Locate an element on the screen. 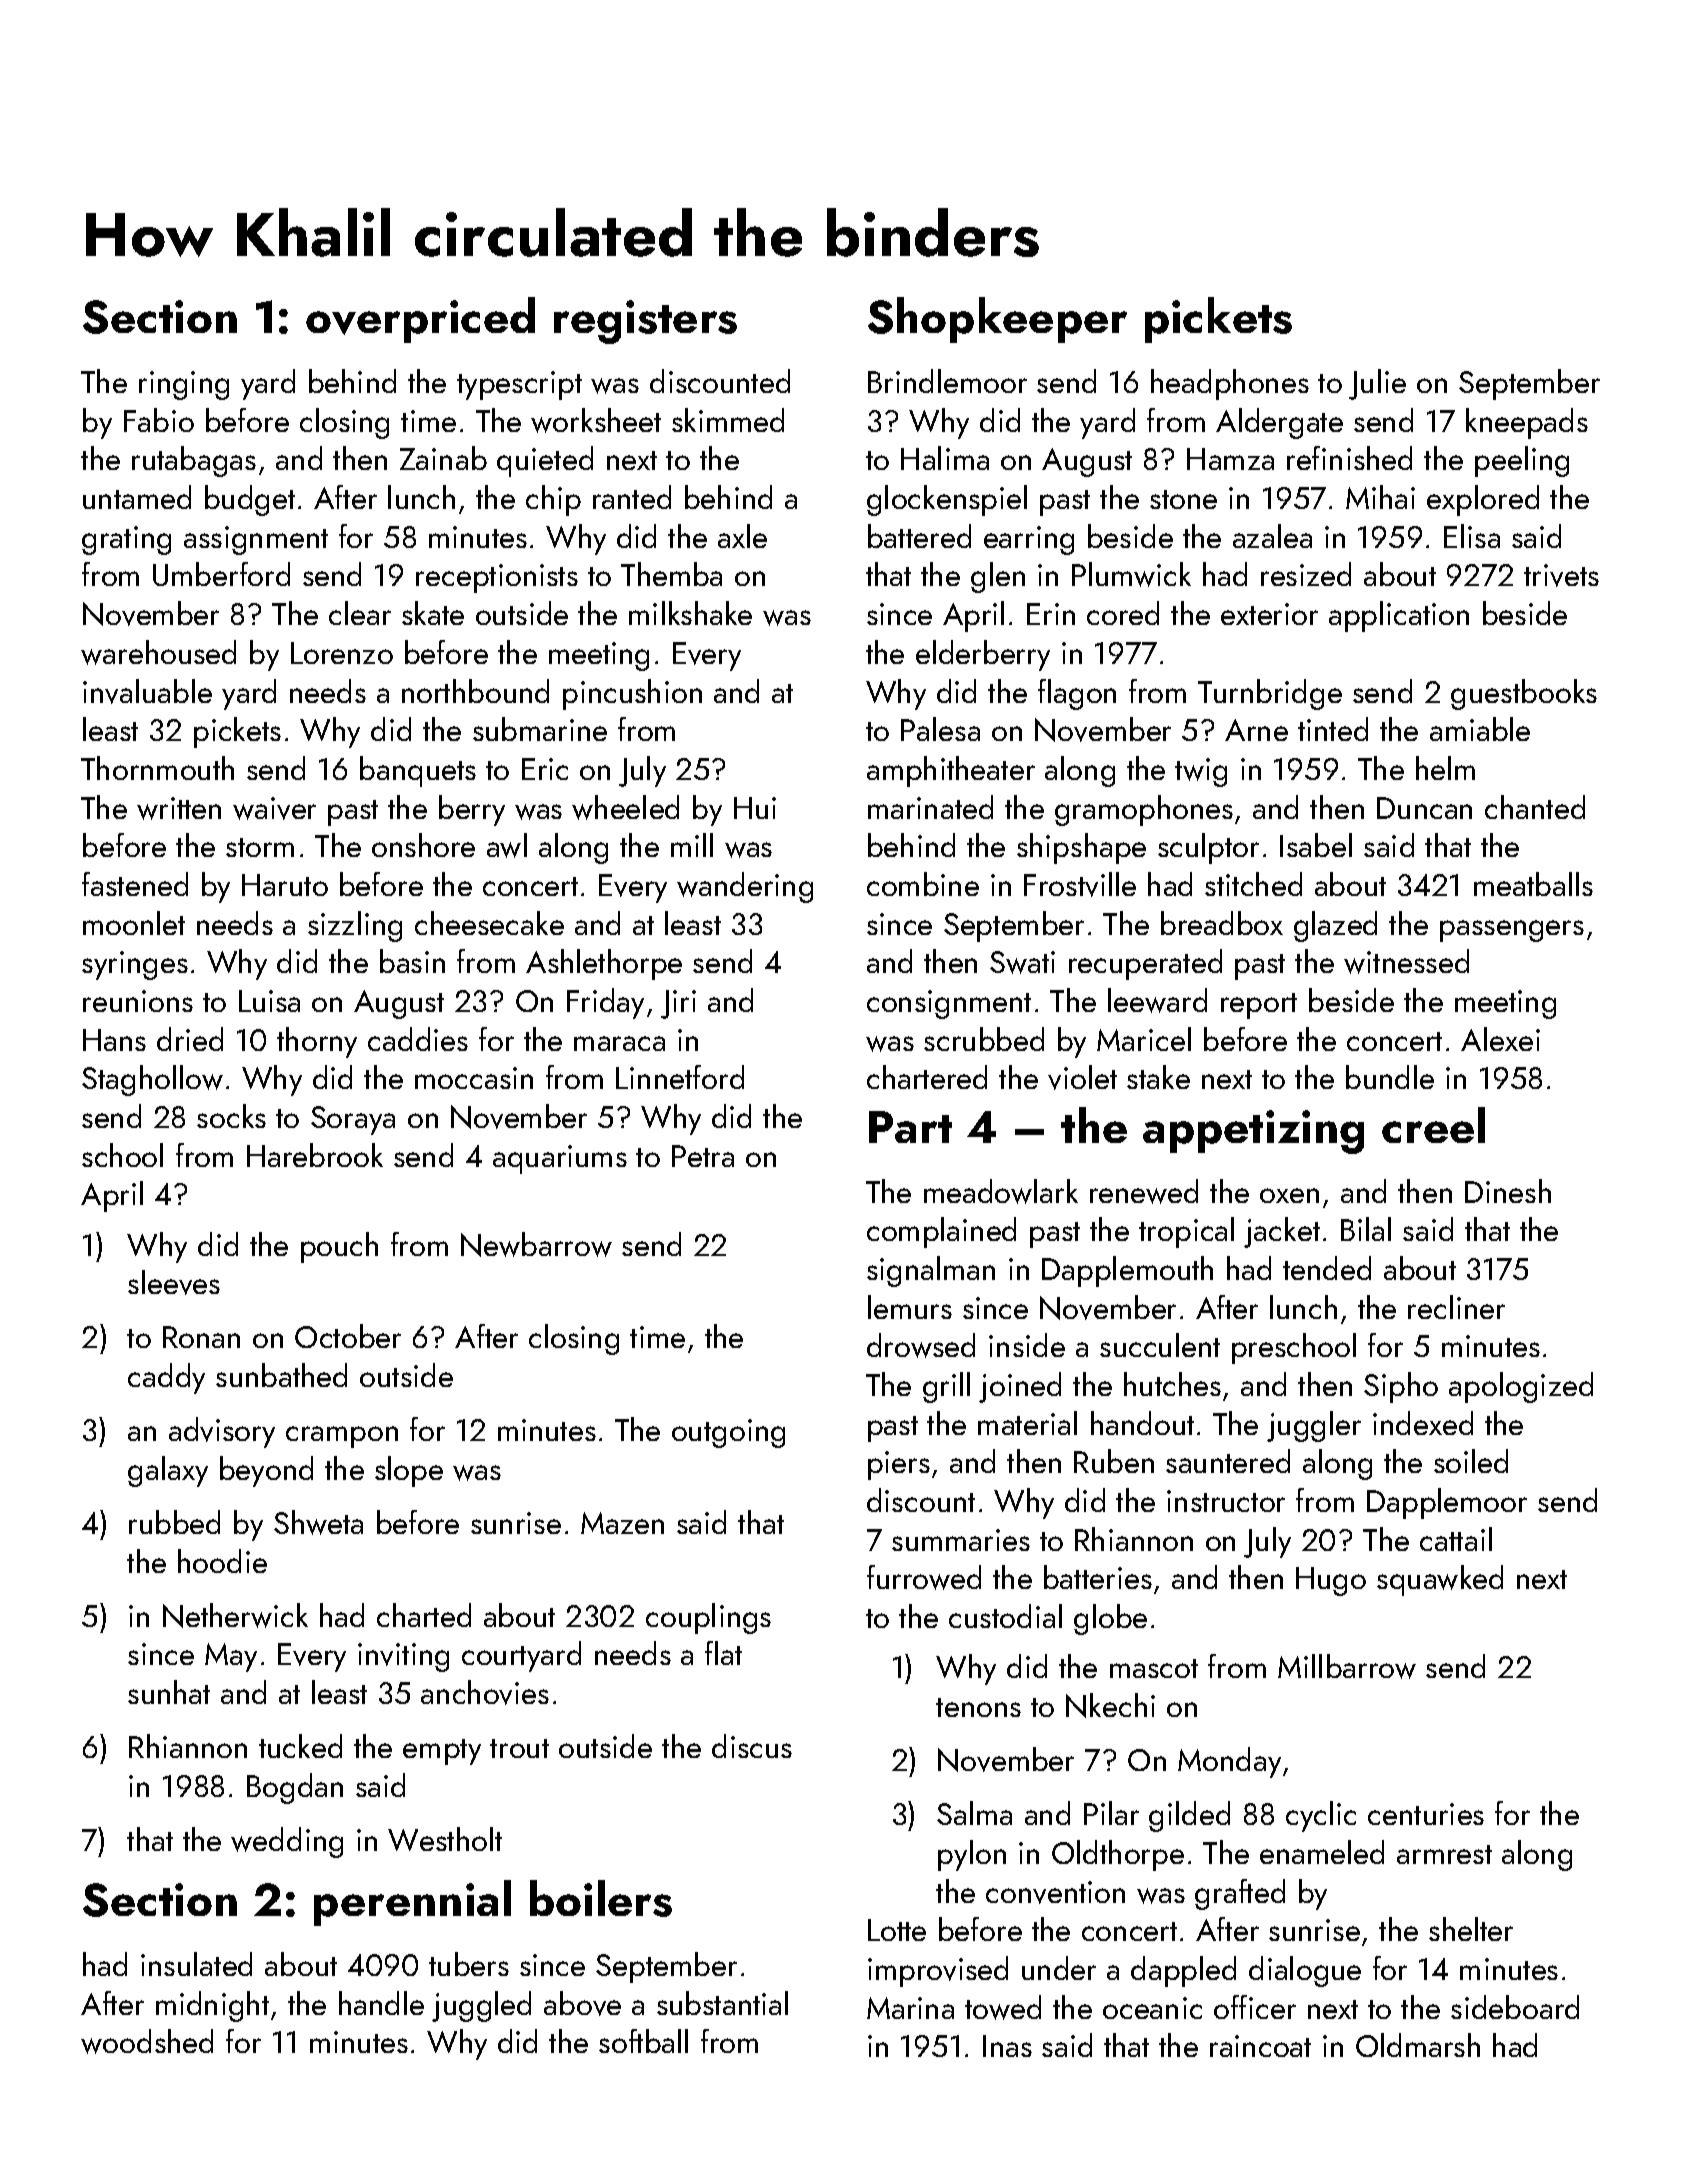 The image size is (1683, 2178). guestbooks is located at coordinates (1524, 694).
